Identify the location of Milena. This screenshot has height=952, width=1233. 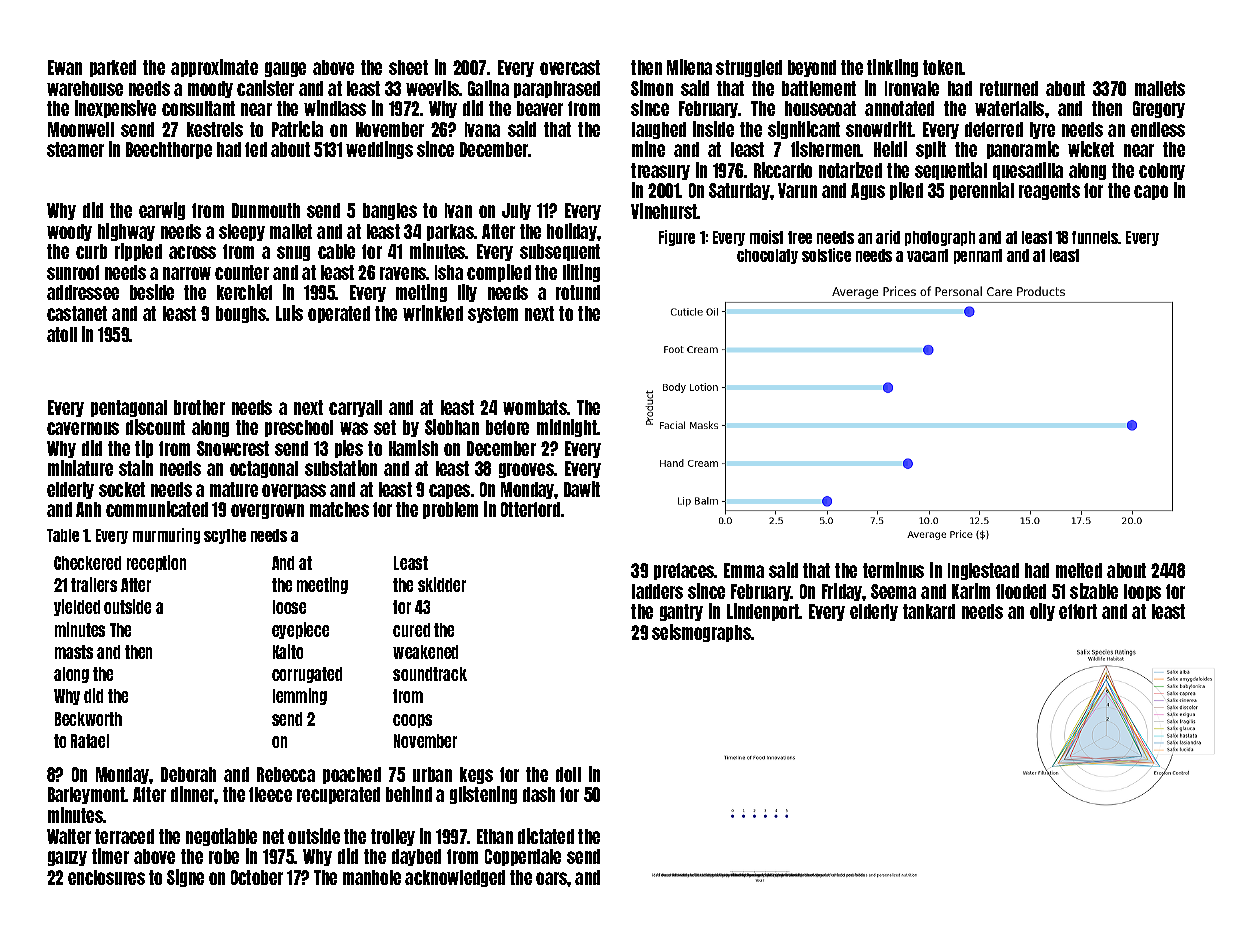
(689, 67).
